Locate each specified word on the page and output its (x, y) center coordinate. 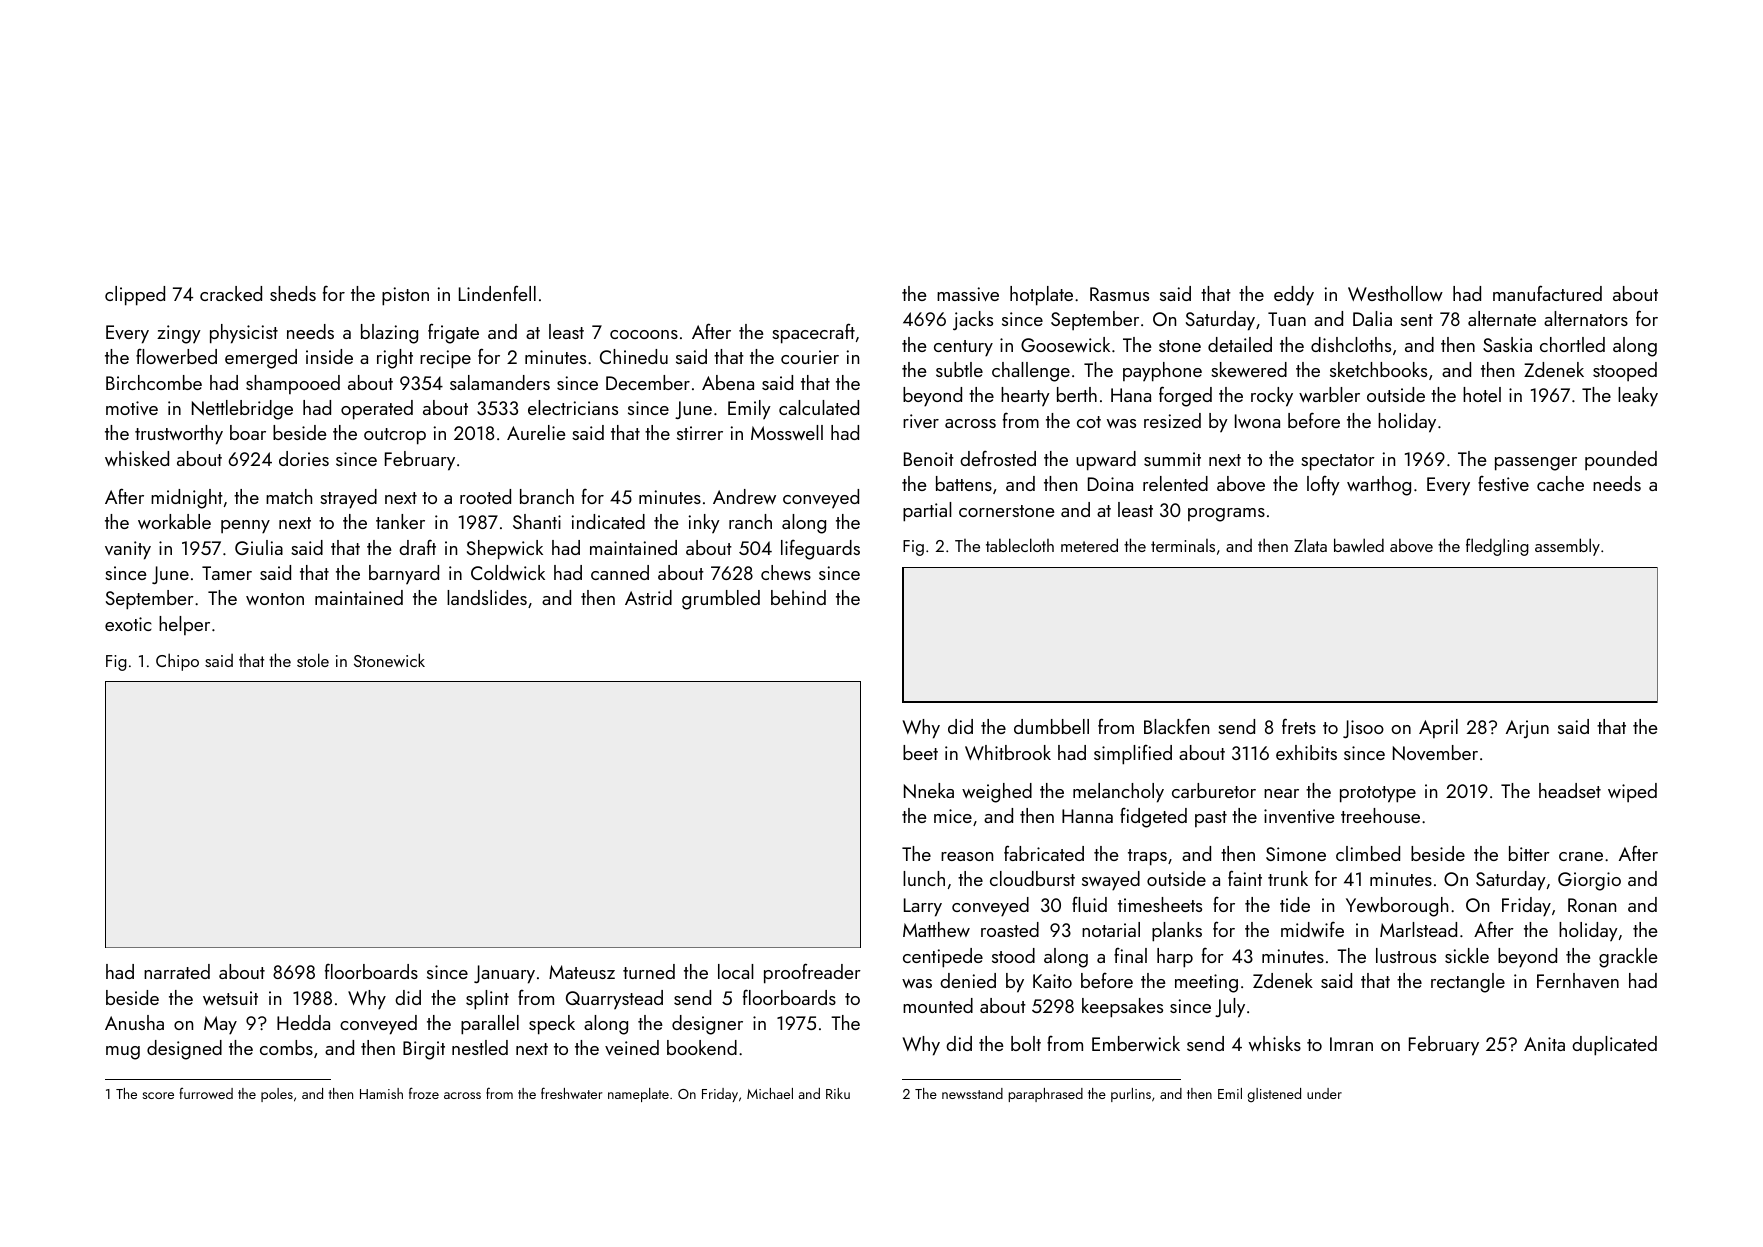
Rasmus (1119, 294)
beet (920, 752)
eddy (1294, 296)
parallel (490, 1025)
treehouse (1380, 815)
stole (313, 660)
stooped (1625, 371)
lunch (924, 878)
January (504, 974)
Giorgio (1589, 881)
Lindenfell (497, 293)
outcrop (395, 436)
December (648, 382)
